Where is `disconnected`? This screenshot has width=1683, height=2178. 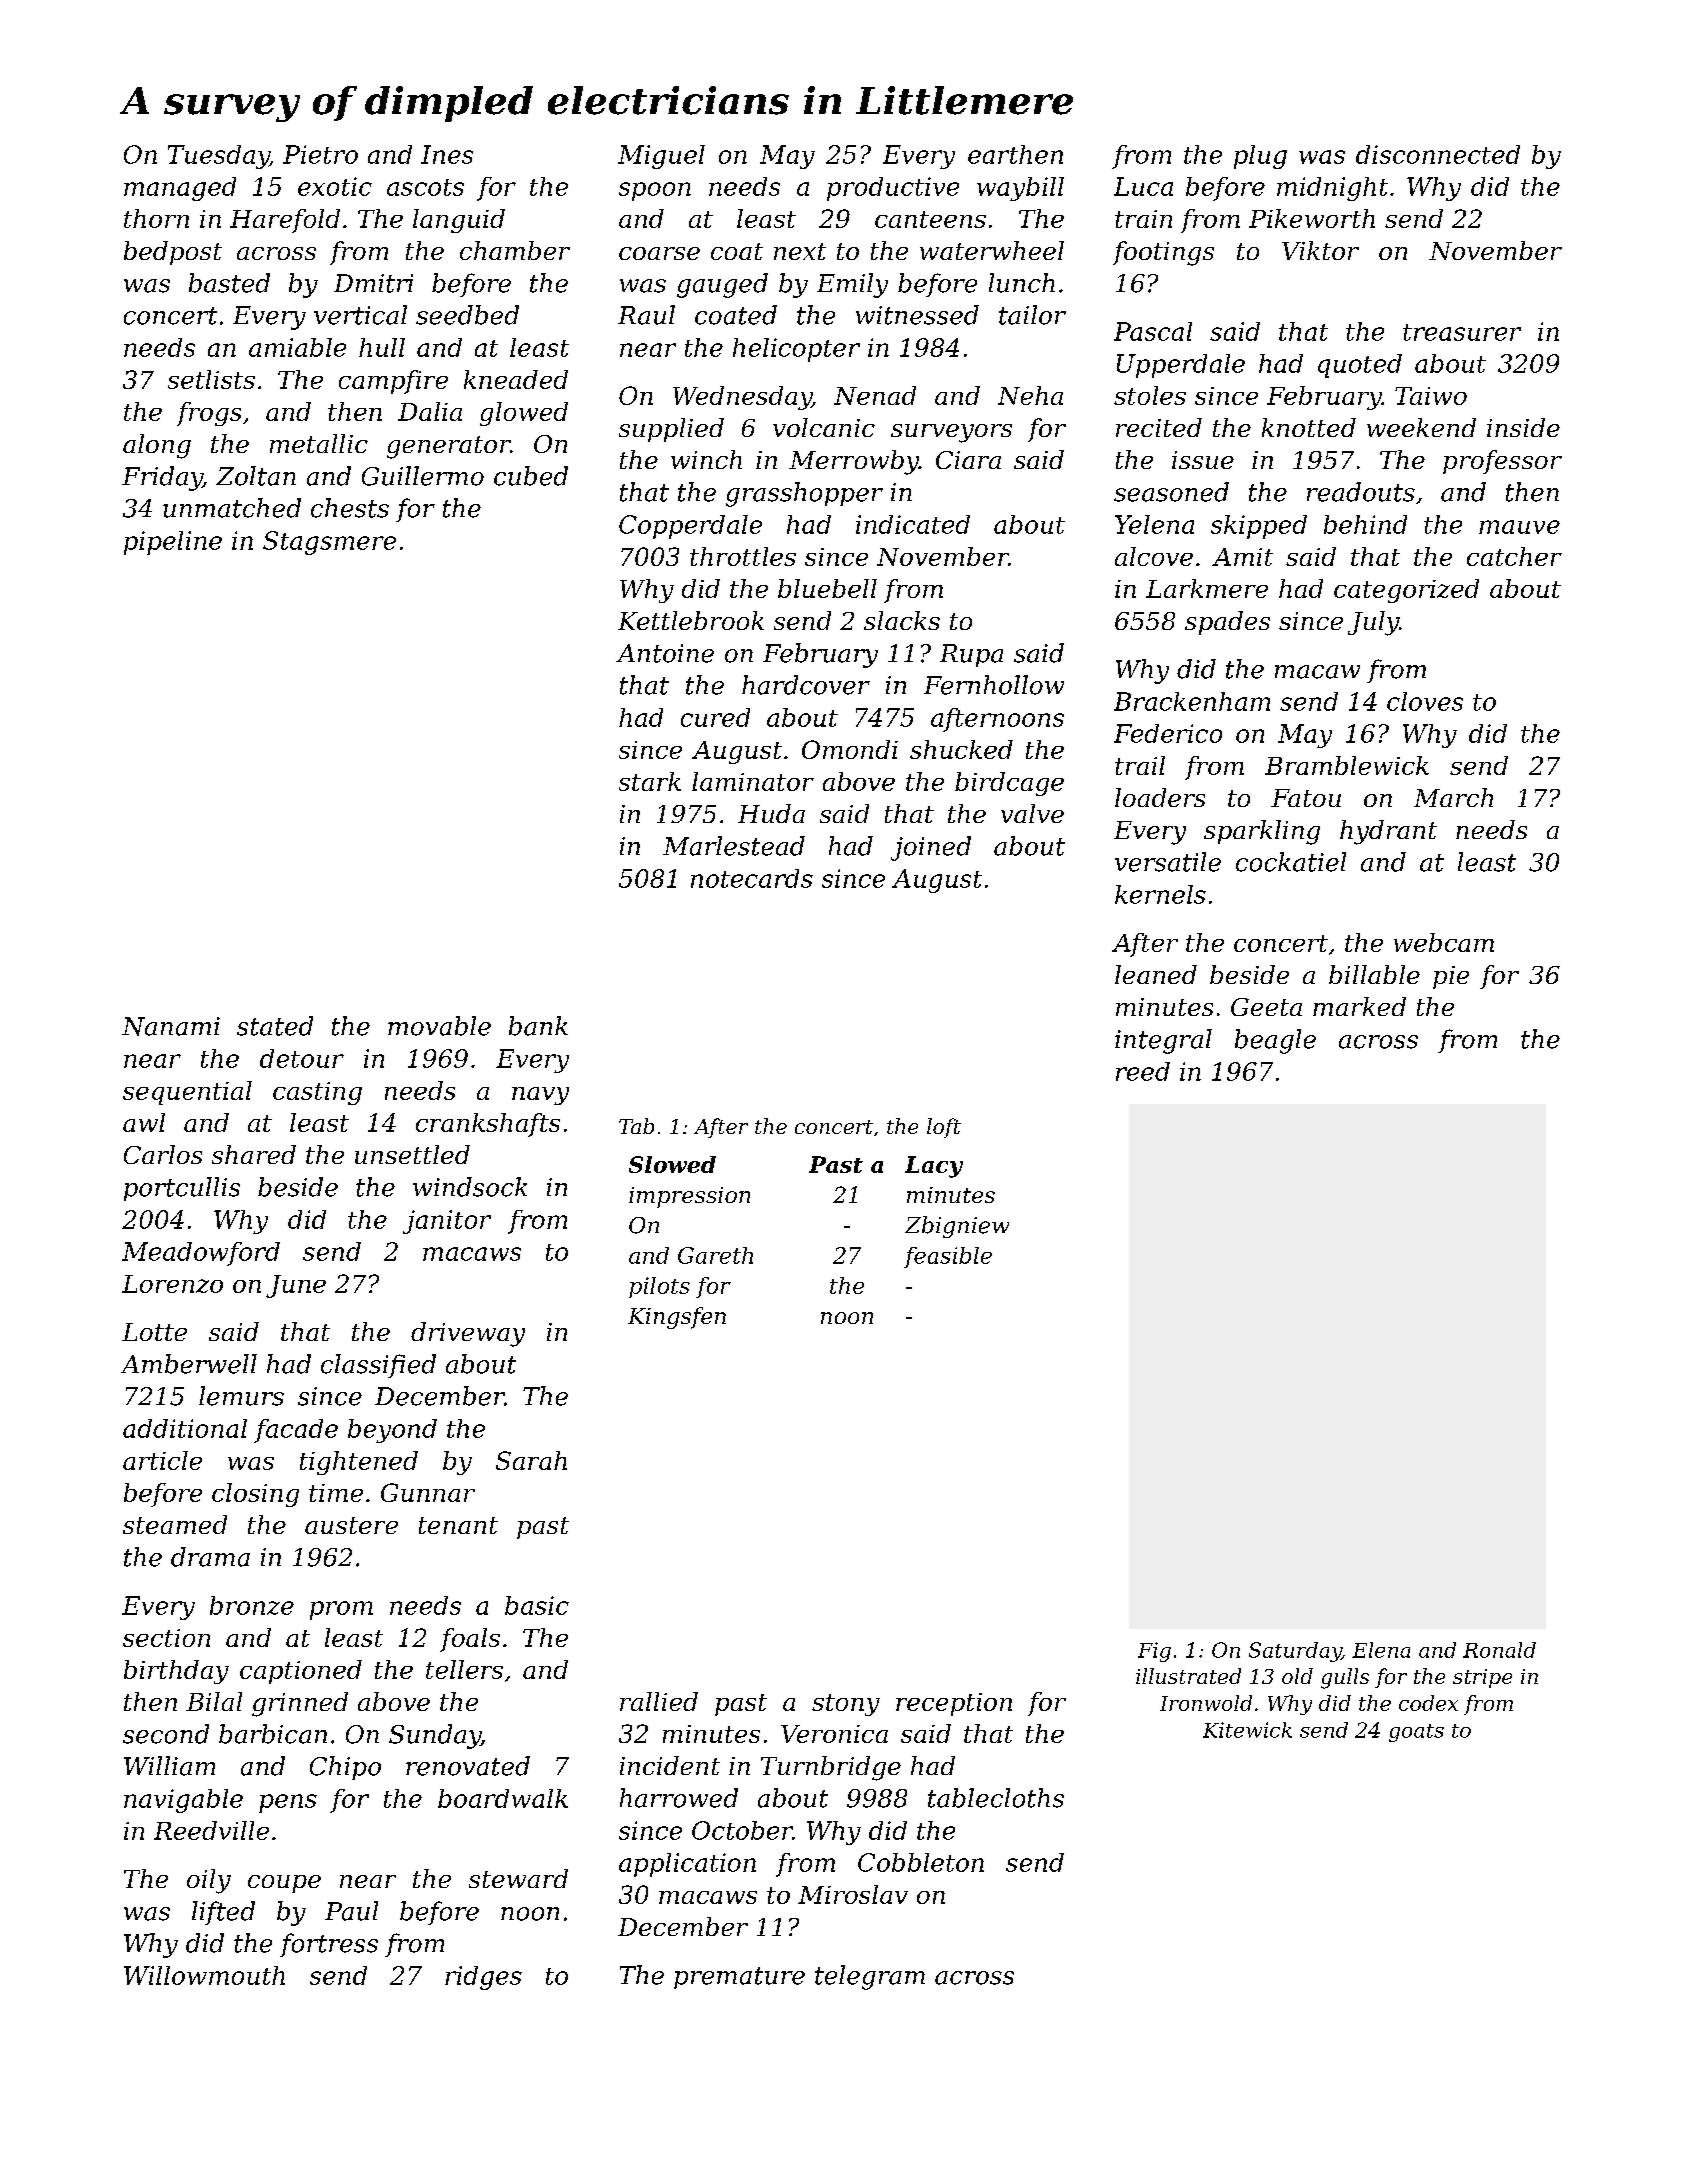 disconnected is located at coordinates (1438, 154).
